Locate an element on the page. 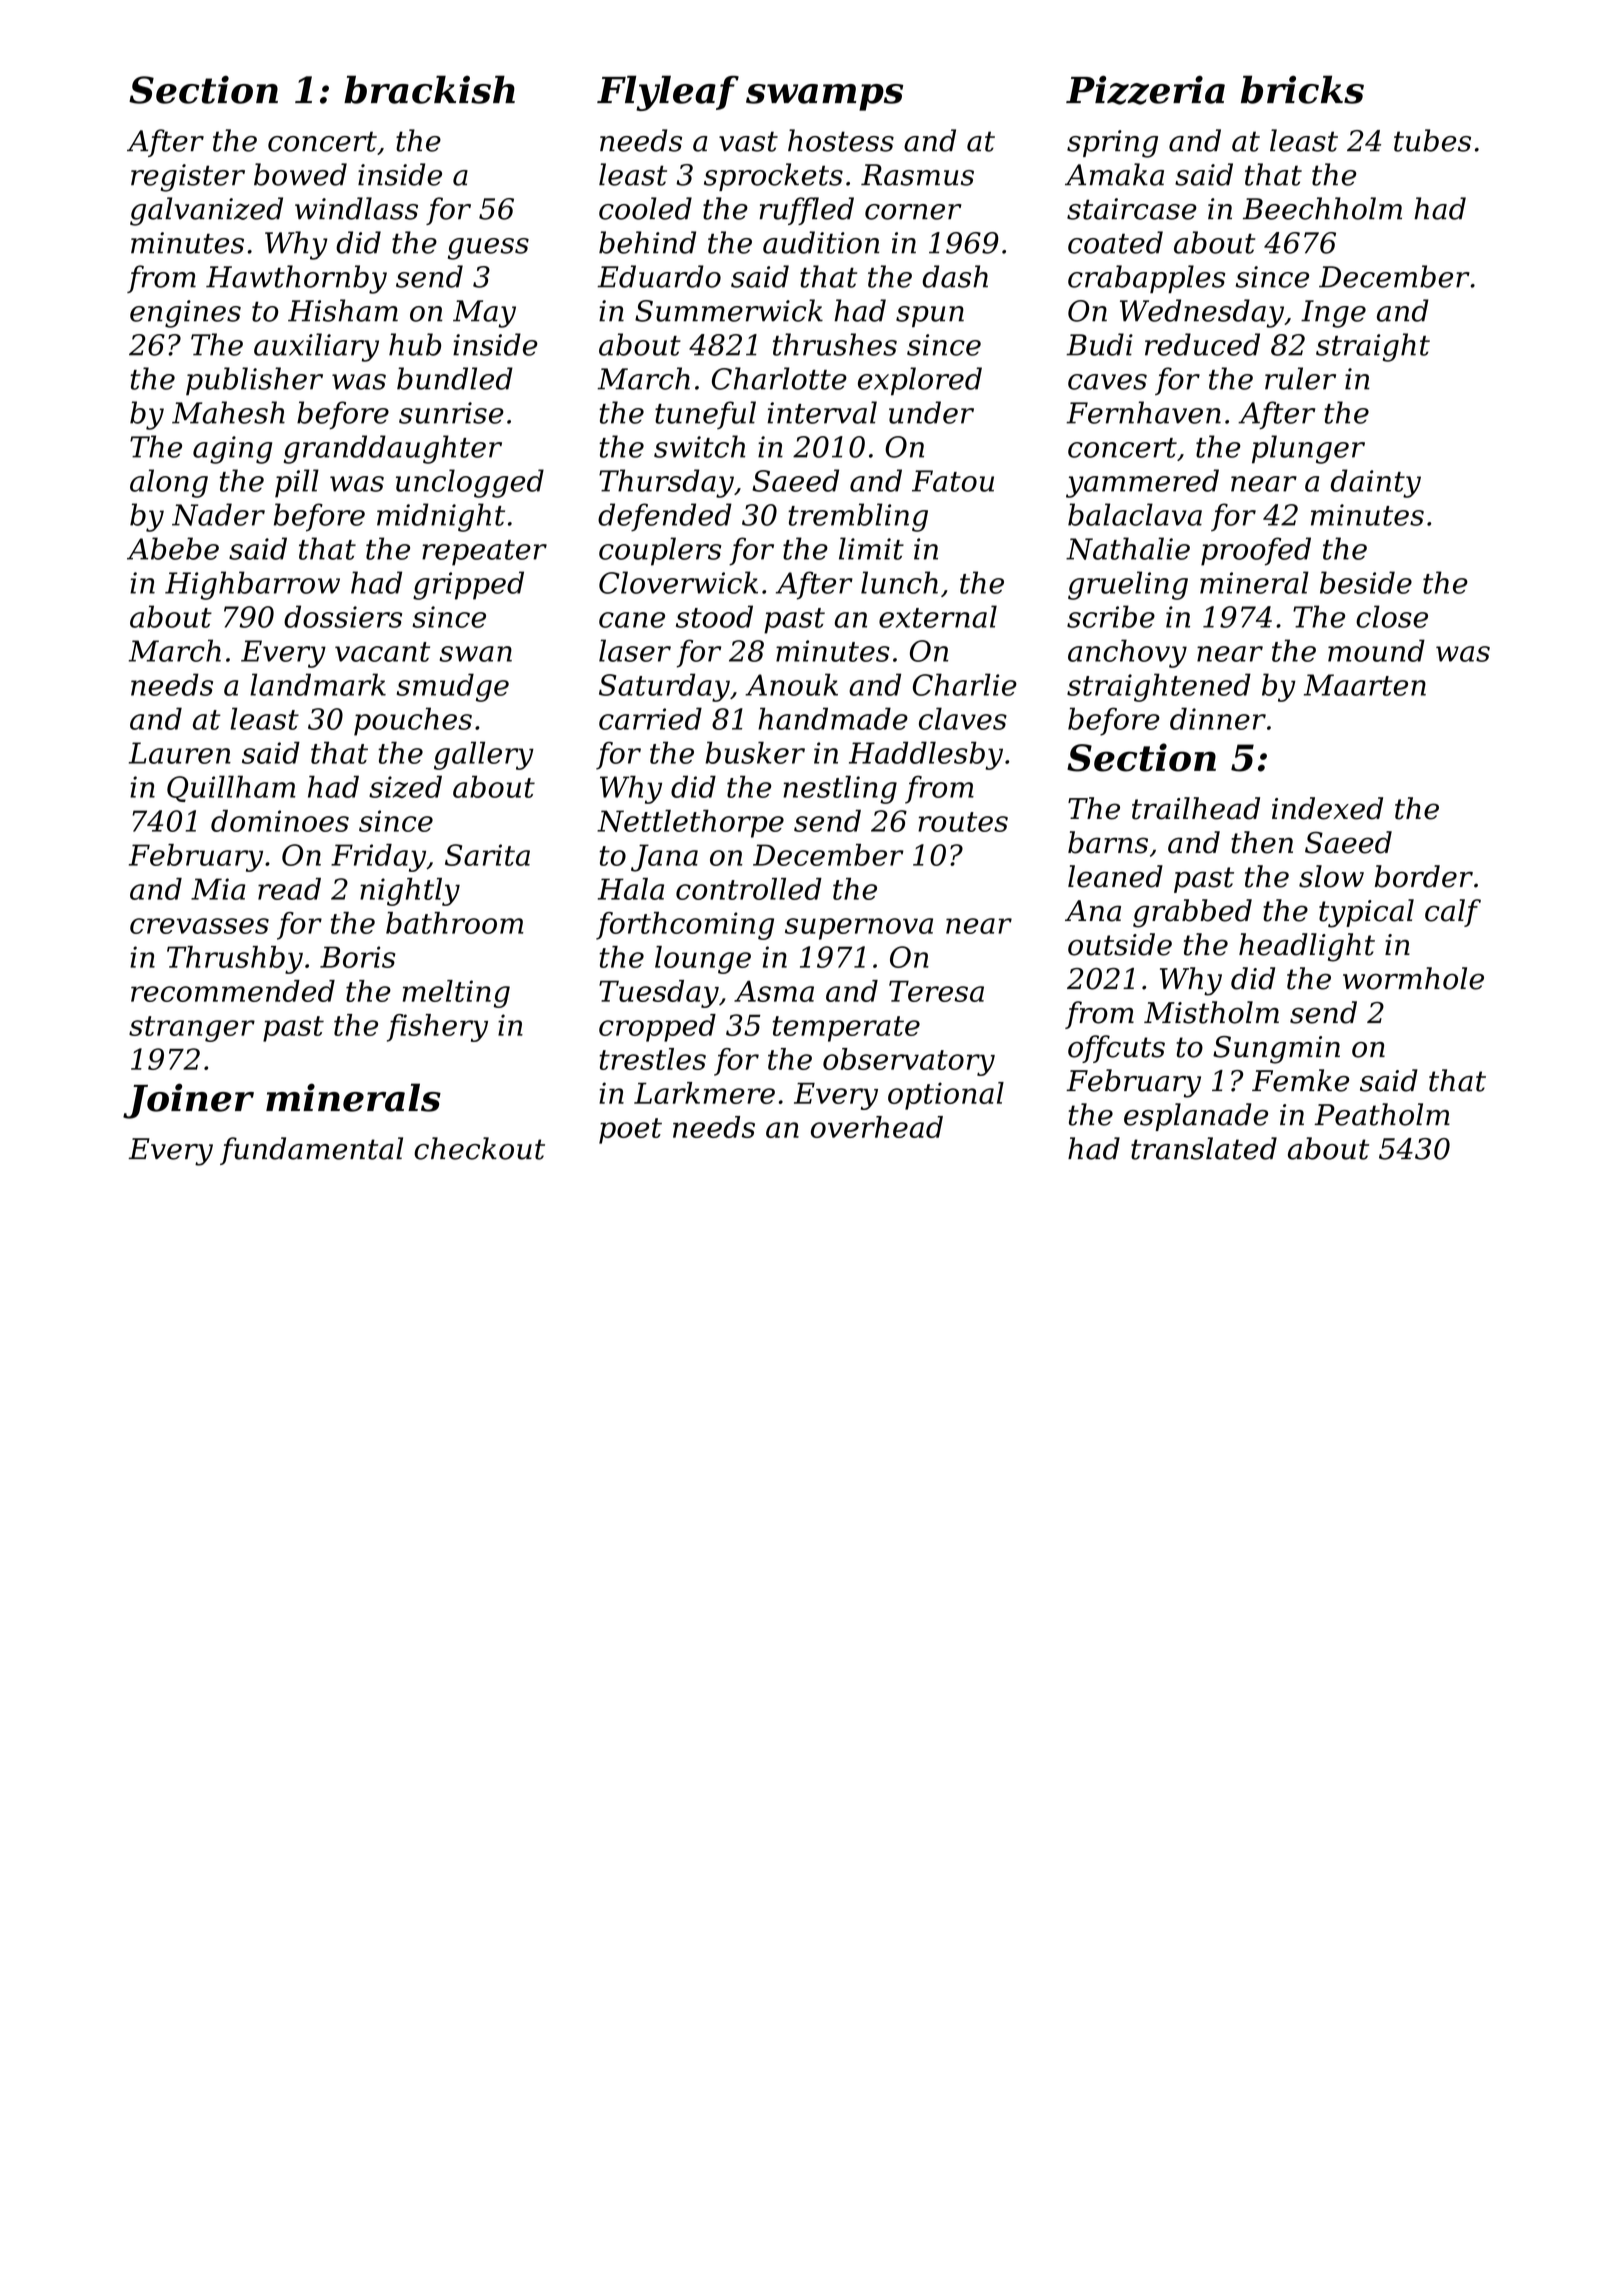 Image resolution: width=1620 pixels, height=2292 pixels. grueling is located at coordinates (1128, 585).
